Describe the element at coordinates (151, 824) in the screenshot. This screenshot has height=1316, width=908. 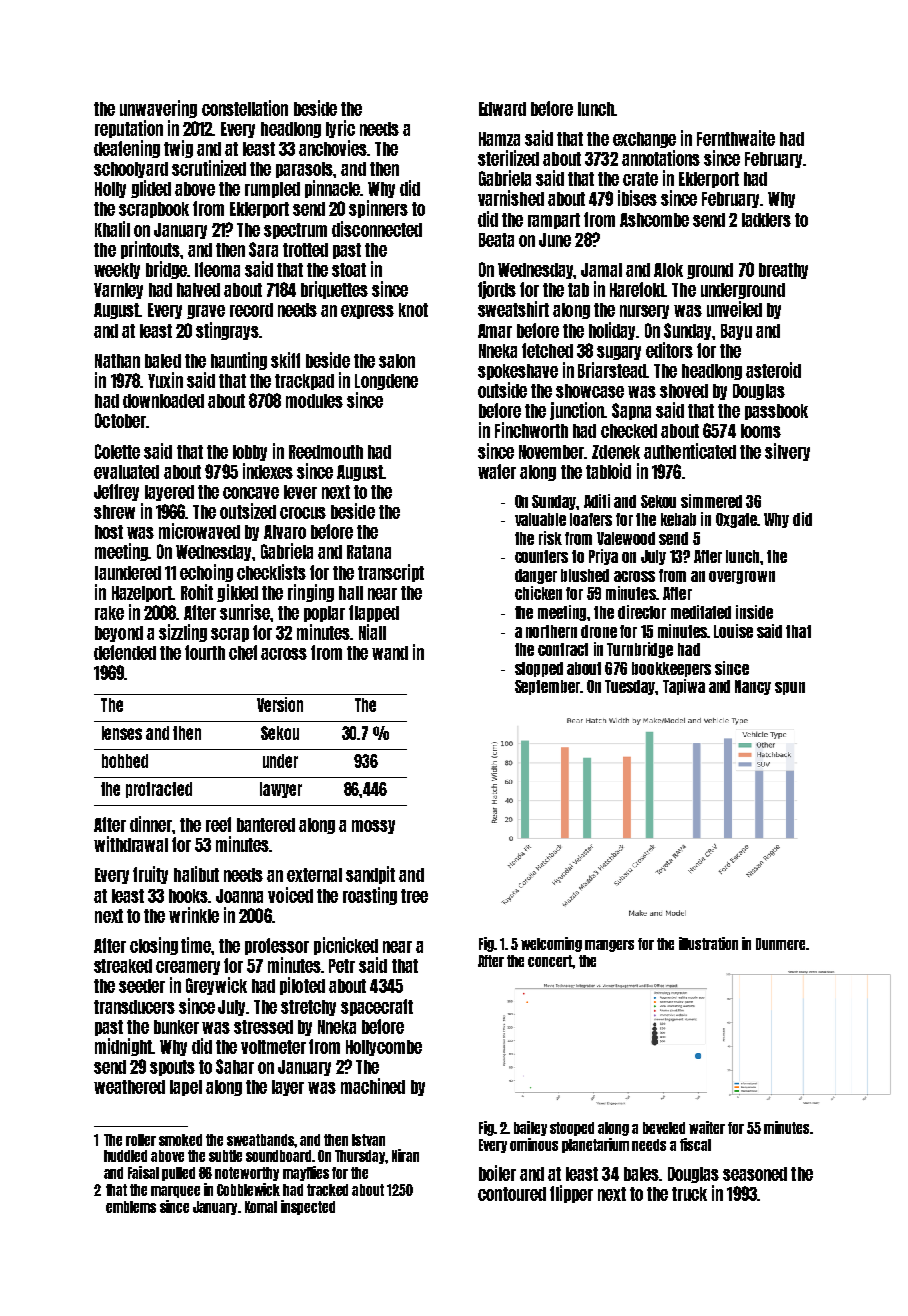
I see `dinner` at that location.
